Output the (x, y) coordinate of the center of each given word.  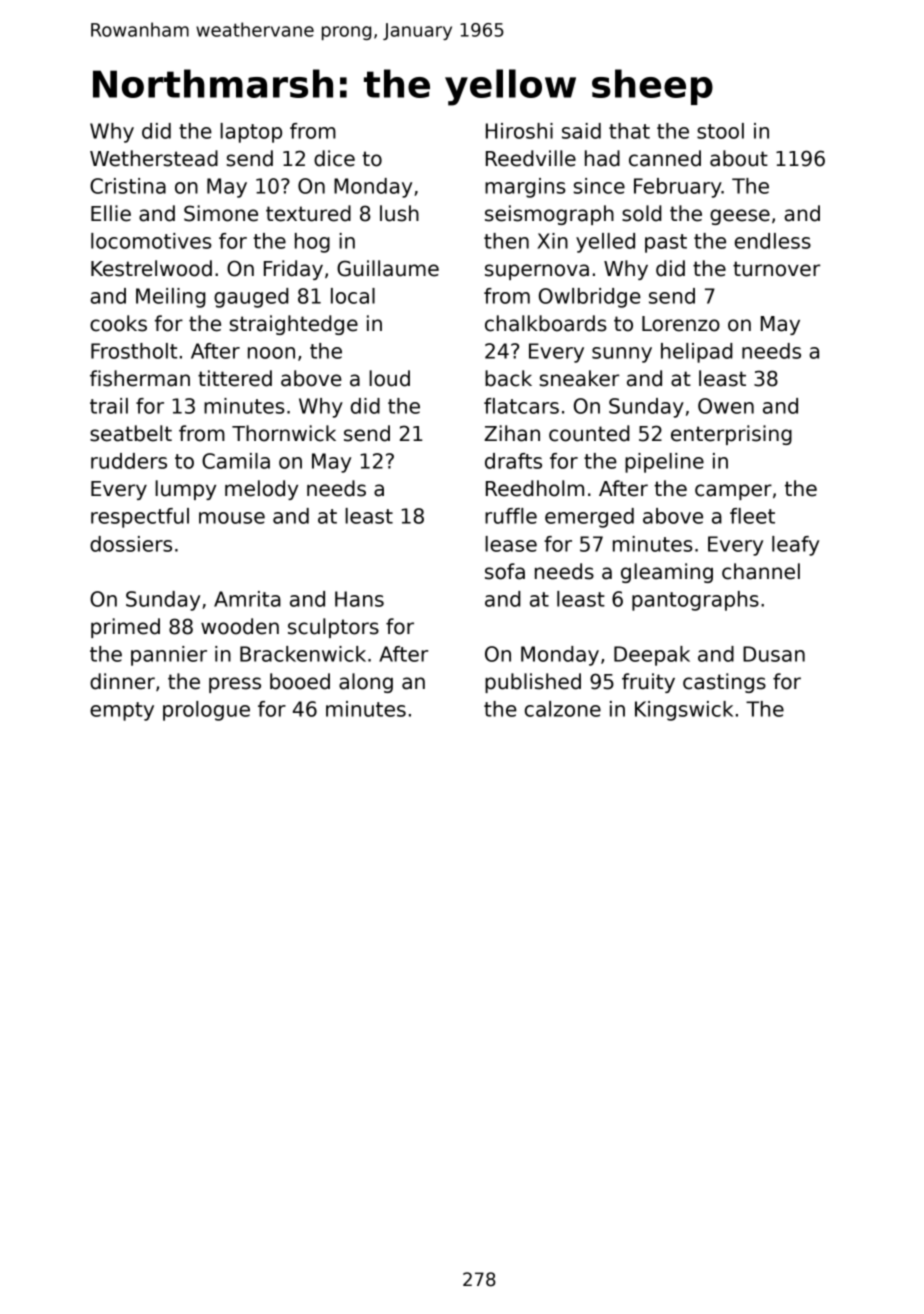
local (353, 296)
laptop (251, 133)
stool (720, 131)
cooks (118, 323)
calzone (563, 709)
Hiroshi (519, 131)
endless (773, 241)
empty (122, 711)
